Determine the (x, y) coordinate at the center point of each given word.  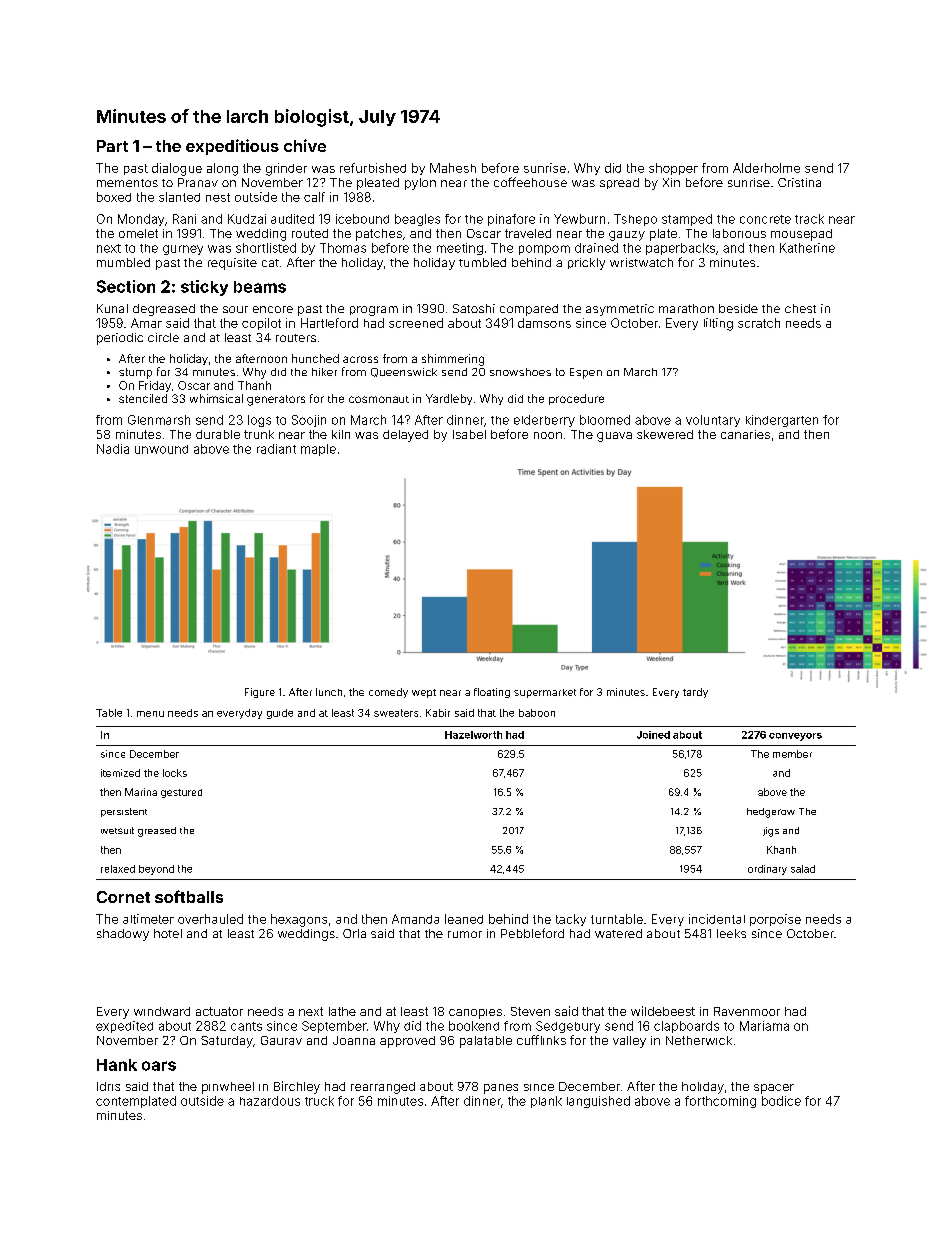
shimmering (453, 360)
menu (150, 714)
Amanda (415, 919)
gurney (183, 250)
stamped (687, 220)
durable (218, 434)
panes (501, 1089)
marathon (686, 308)
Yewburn (579, 219)
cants (246, 1026)
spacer (774, 1089)
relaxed (118, 869)
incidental (717, 919)
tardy (695, 693)
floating (492, 693)
